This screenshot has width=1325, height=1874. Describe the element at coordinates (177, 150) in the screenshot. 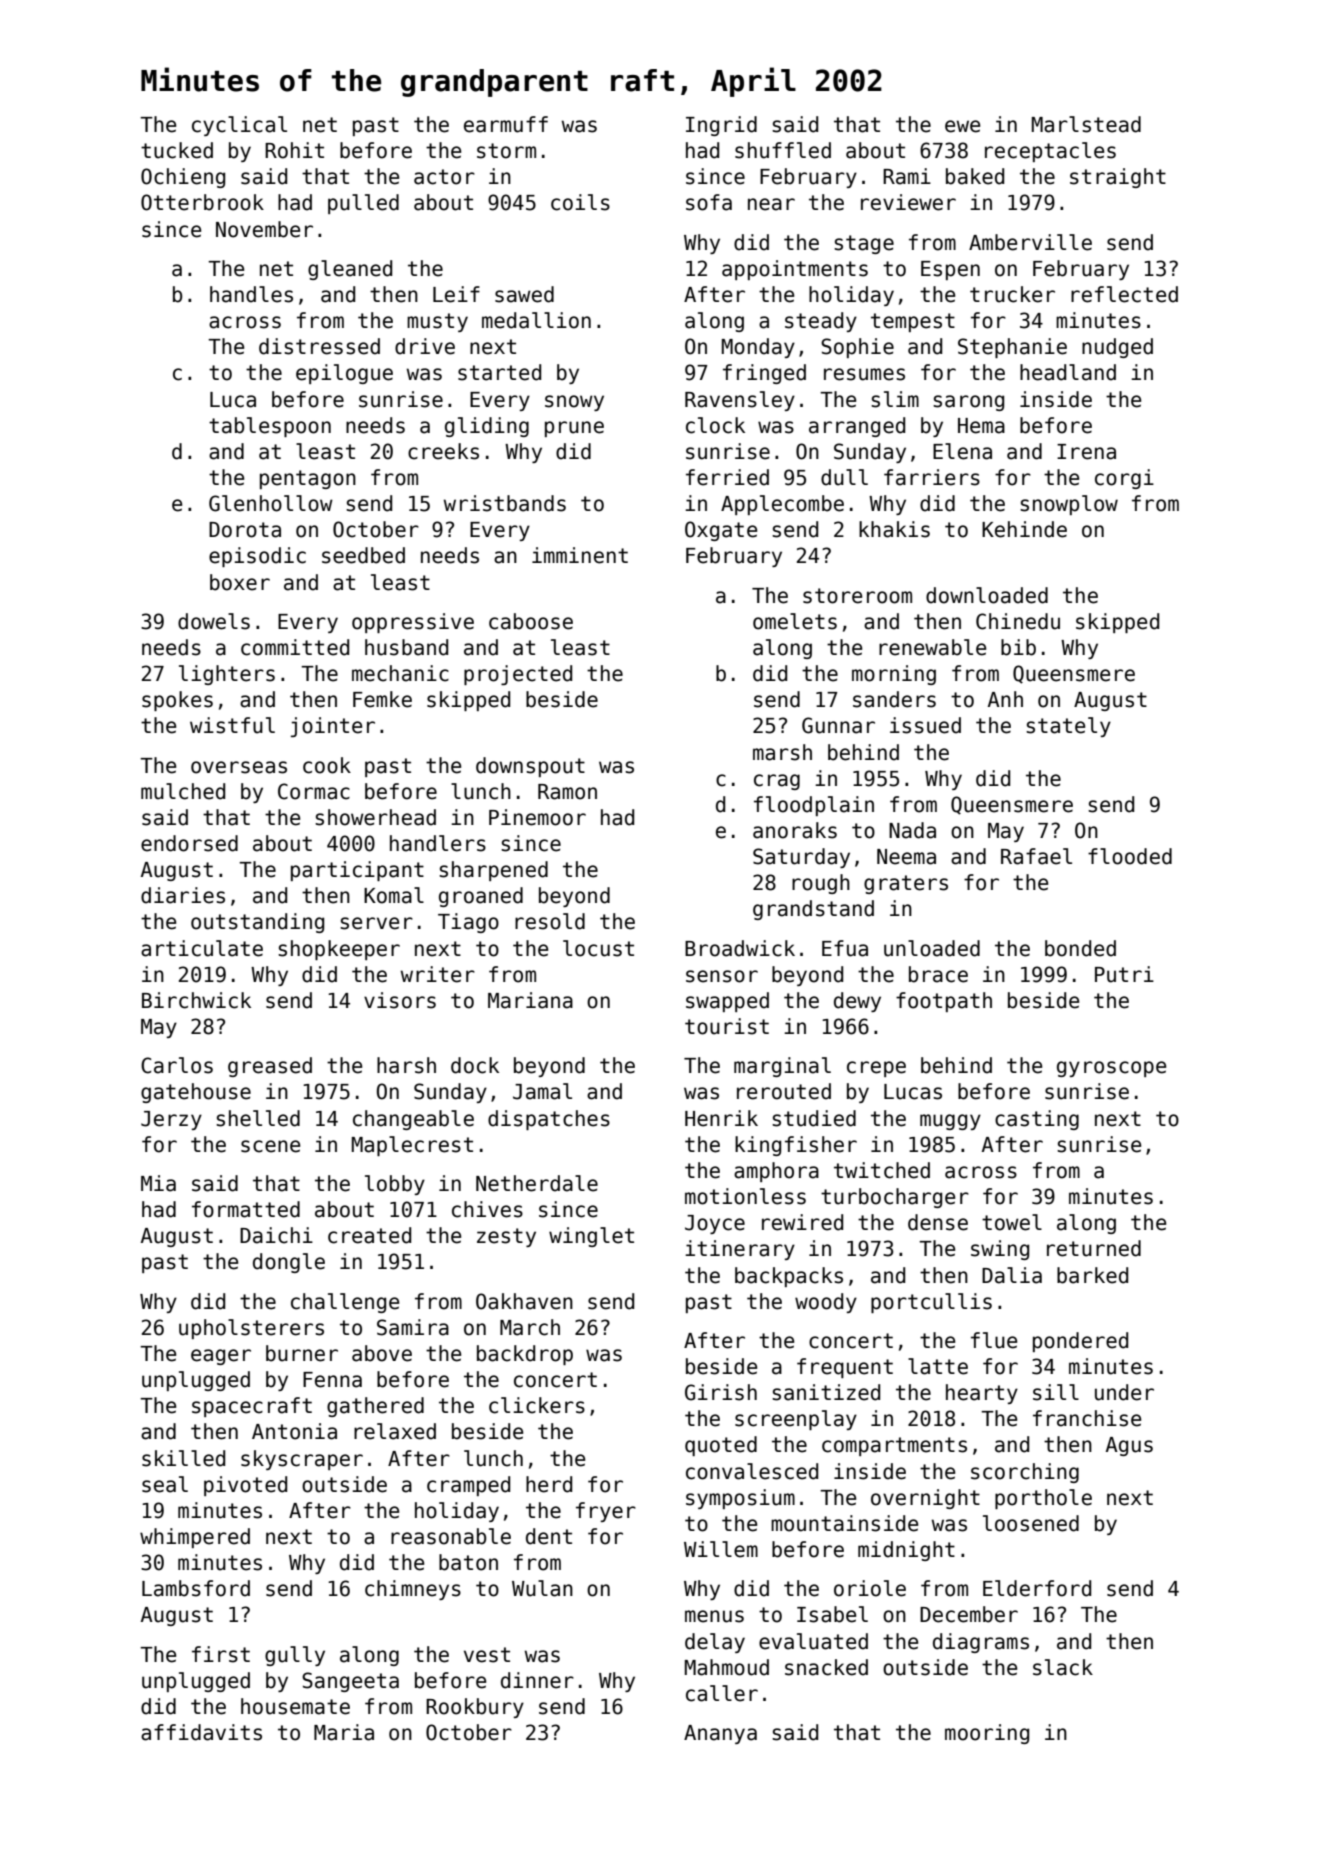

I see `tucked` at that location.
